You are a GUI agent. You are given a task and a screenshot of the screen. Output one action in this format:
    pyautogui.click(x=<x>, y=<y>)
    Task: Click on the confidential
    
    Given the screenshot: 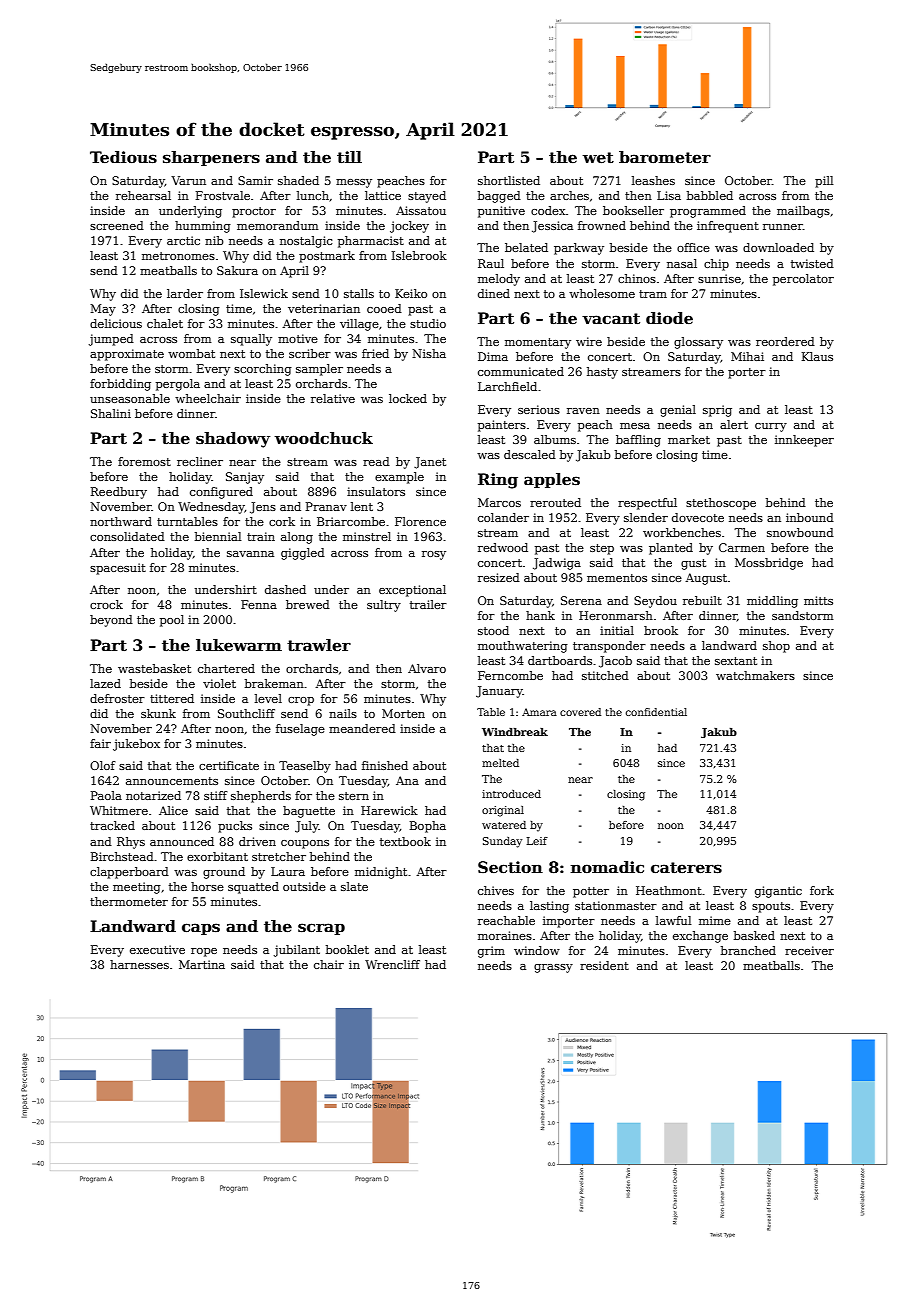 What is the action you would take?
    pyautogui.click(x=656, y=712)
